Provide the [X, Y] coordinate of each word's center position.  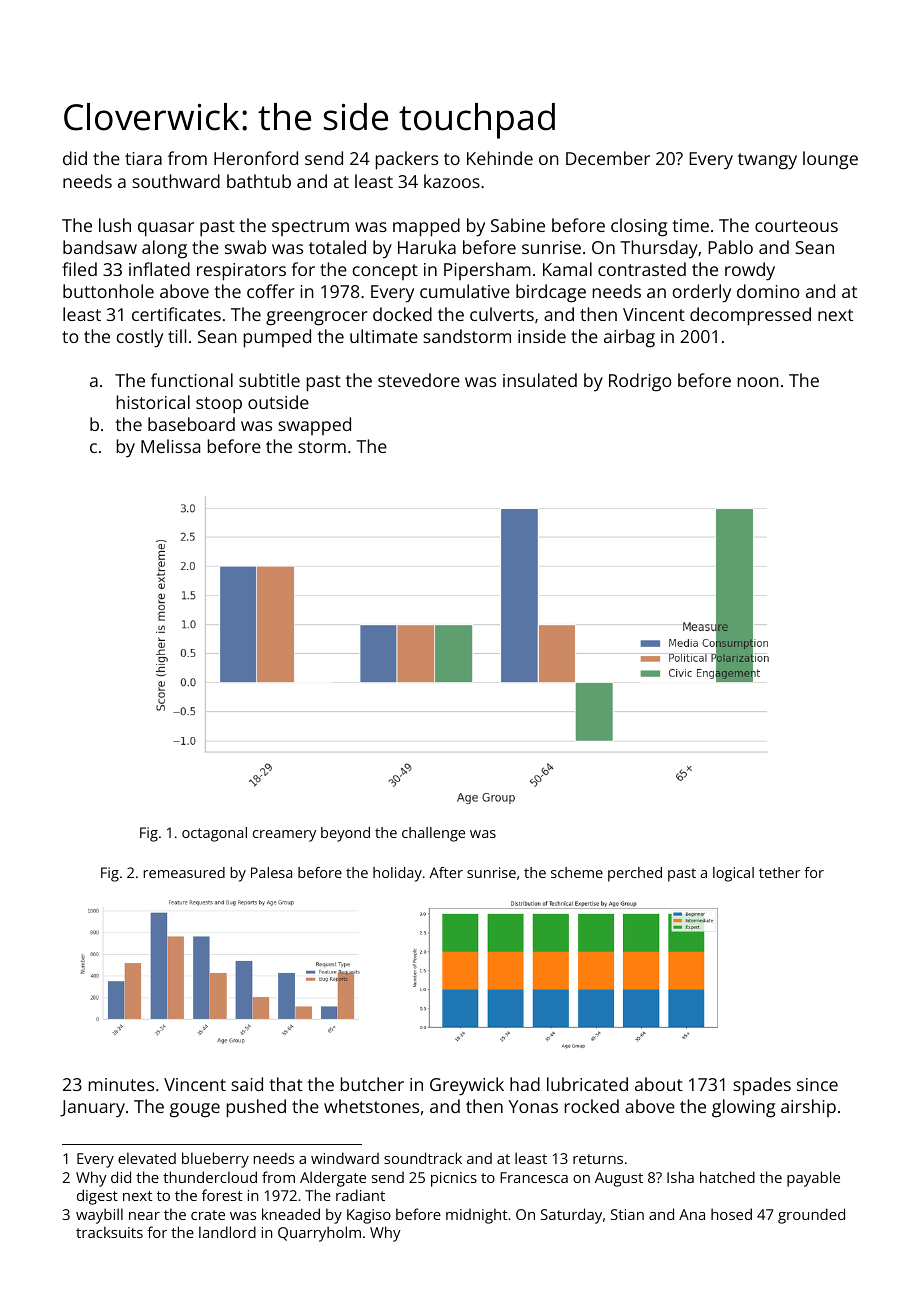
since [817, 1084]
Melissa [170, 446]
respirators [241, 272]
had [525, 1084]
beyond [345, 834]
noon [758, 382]
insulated [540, 380]
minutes [121, 1084]
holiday [397, 874]
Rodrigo [640, 382]
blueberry [215, 1160]
